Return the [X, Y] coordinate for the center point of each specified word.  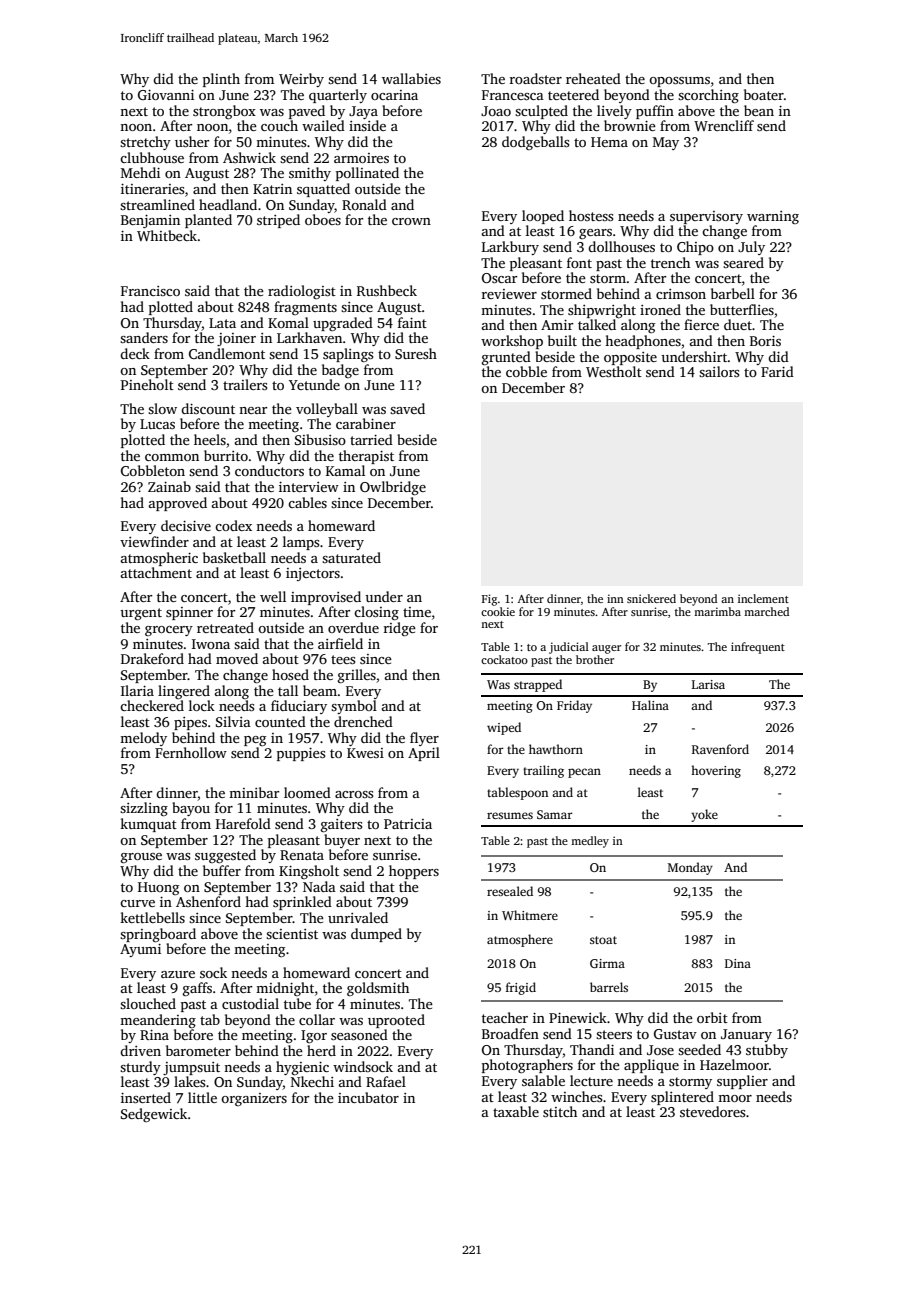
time [417, 612]
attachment [156, 572]
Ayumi [140, 950]
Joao [496, 111]
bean [759, 110]
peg [255, 741]
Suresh [416, 353]
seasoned [359, 1034]
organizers [254, 1099]
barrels [609, 987]
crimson [681, 294]
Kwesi [365, 753]
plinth [221, 80]
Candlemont [227, 353]
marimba [717, 611]
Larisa [708, 684]
